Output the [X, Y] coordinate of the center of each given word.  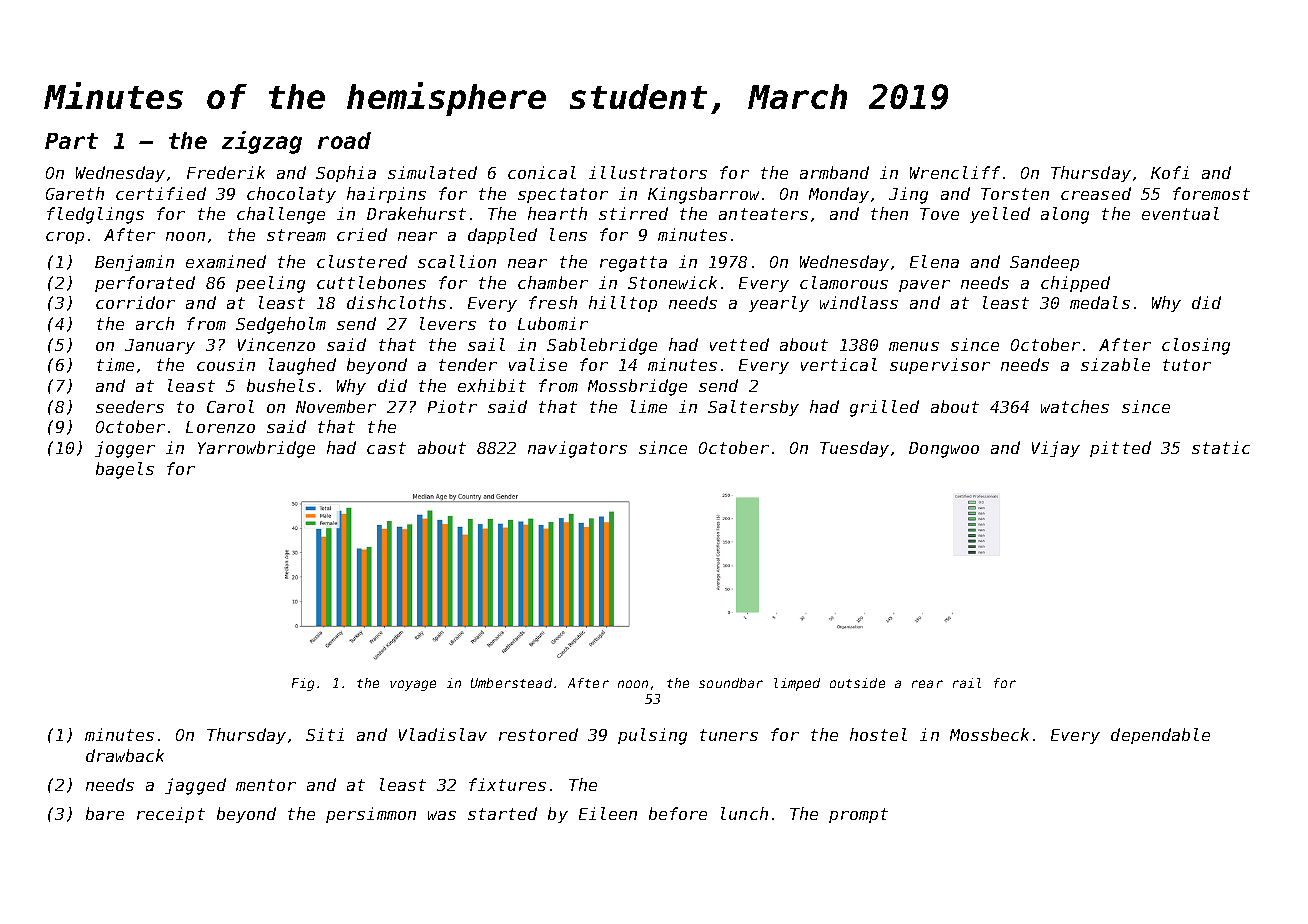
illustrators [648, 172]
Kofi [1170, 172]
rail [967, 683]
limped [797, 684]
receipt [171, 815]
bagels [125, 470]
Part [71, 141]
